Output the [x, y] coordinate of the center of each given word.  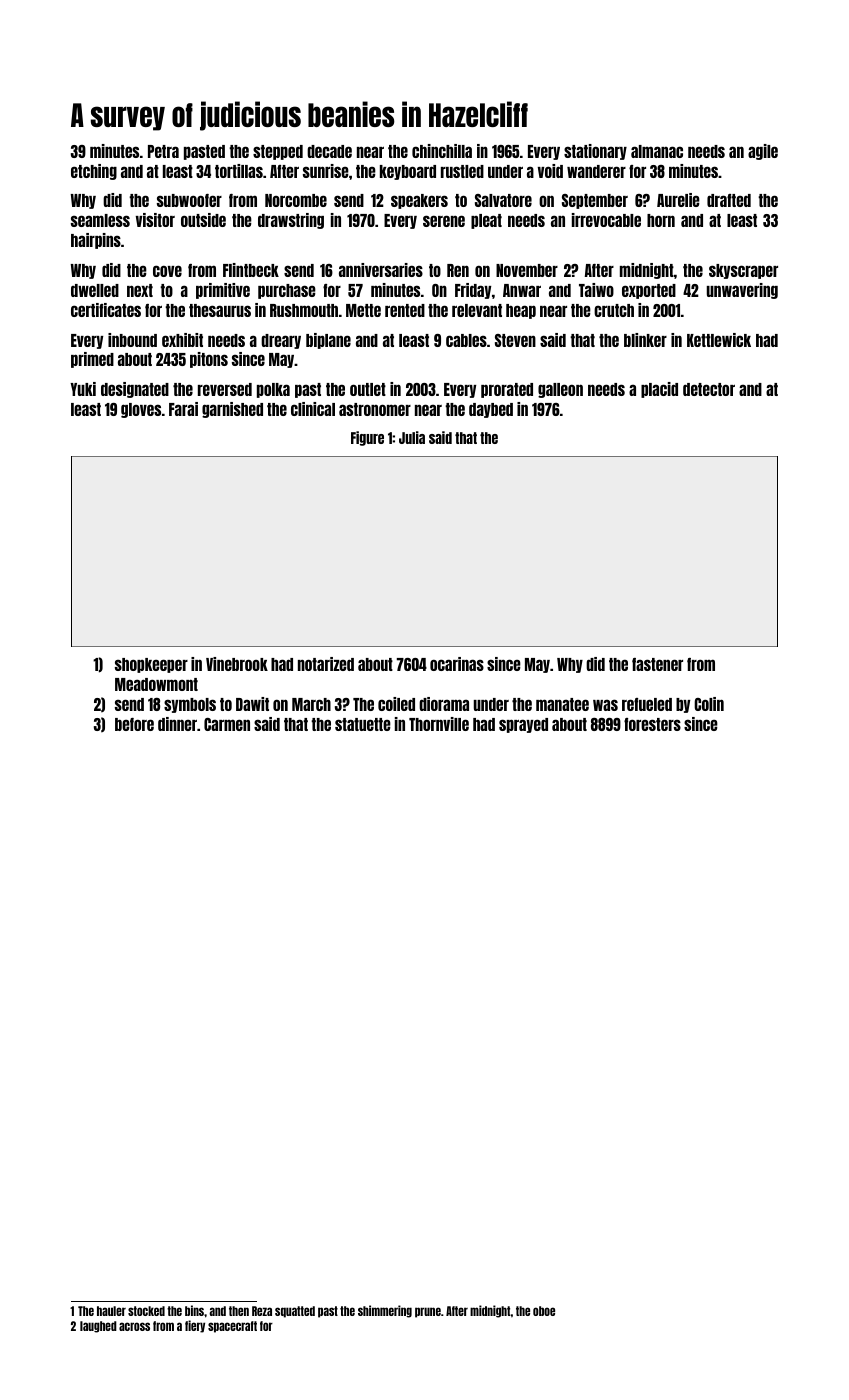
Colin [709, 704]
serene [444, 221]
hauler [111, 1311]
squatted [295, 1312]
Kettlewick [719, 340]
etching [94, 172]
